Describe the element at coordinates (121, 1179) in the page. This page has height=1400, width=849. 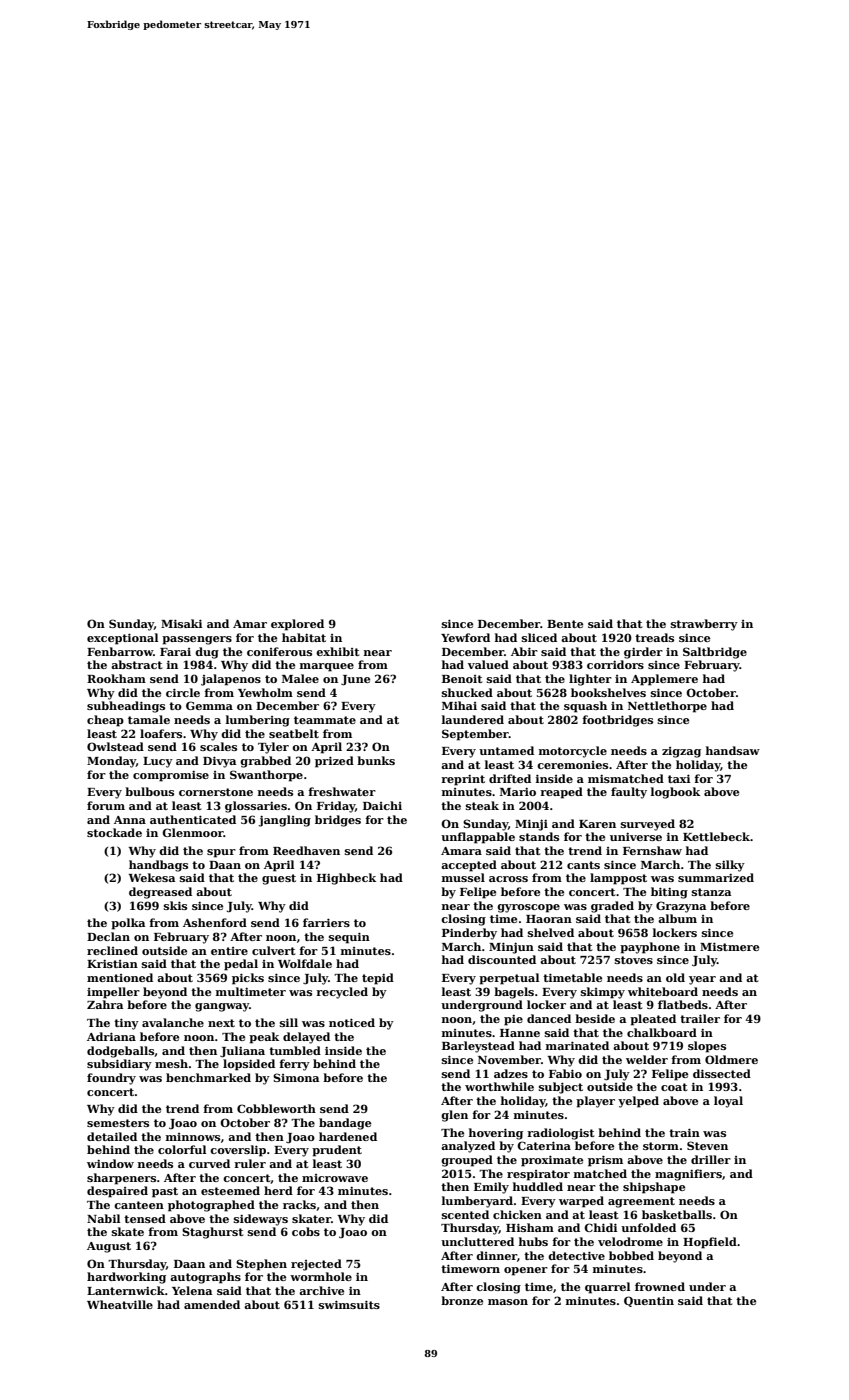
I see `sharpeners` at that location.
